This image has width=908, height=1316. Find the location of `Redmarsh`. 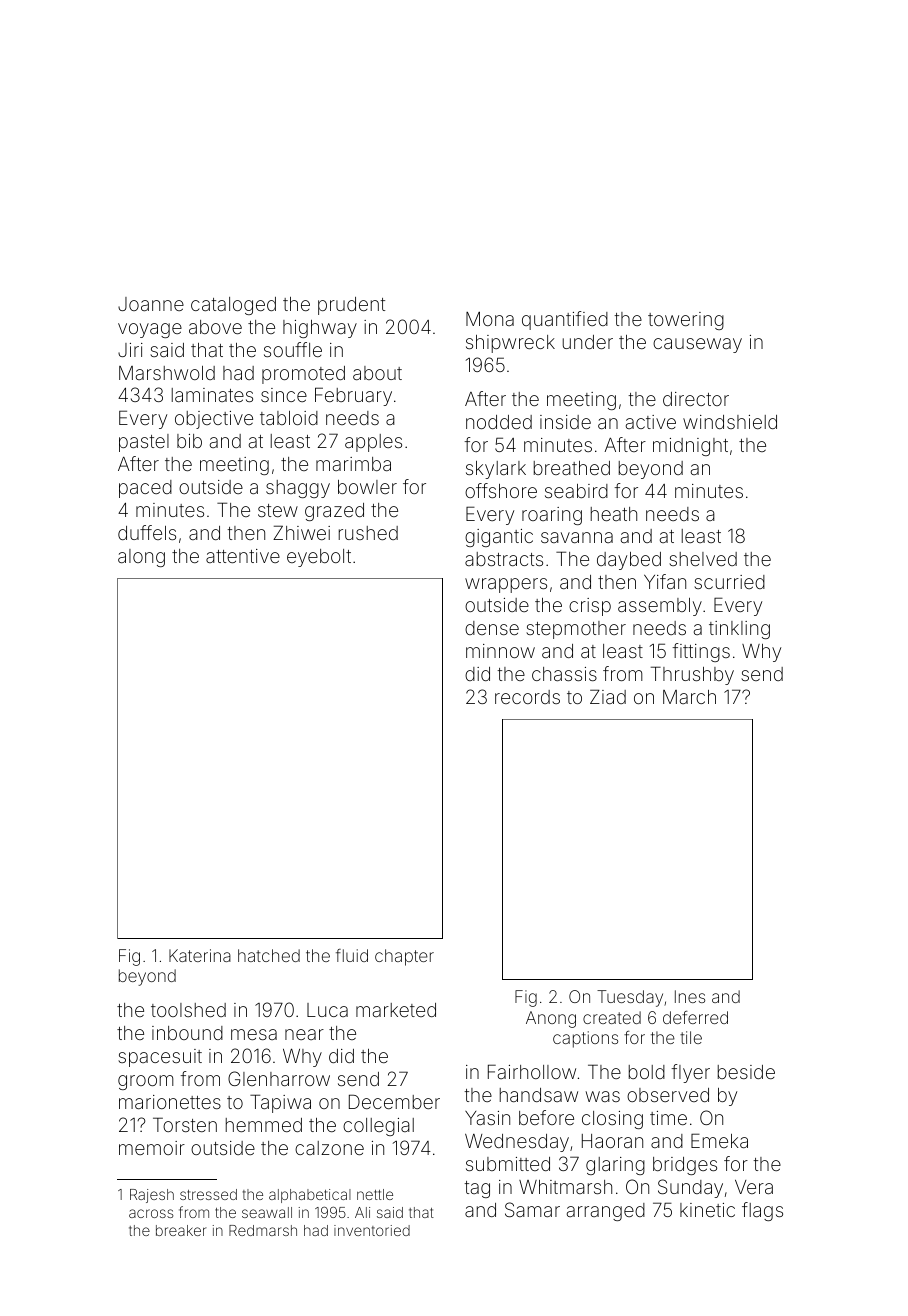

Redmarsh is located at coordinates (263, 1230).
